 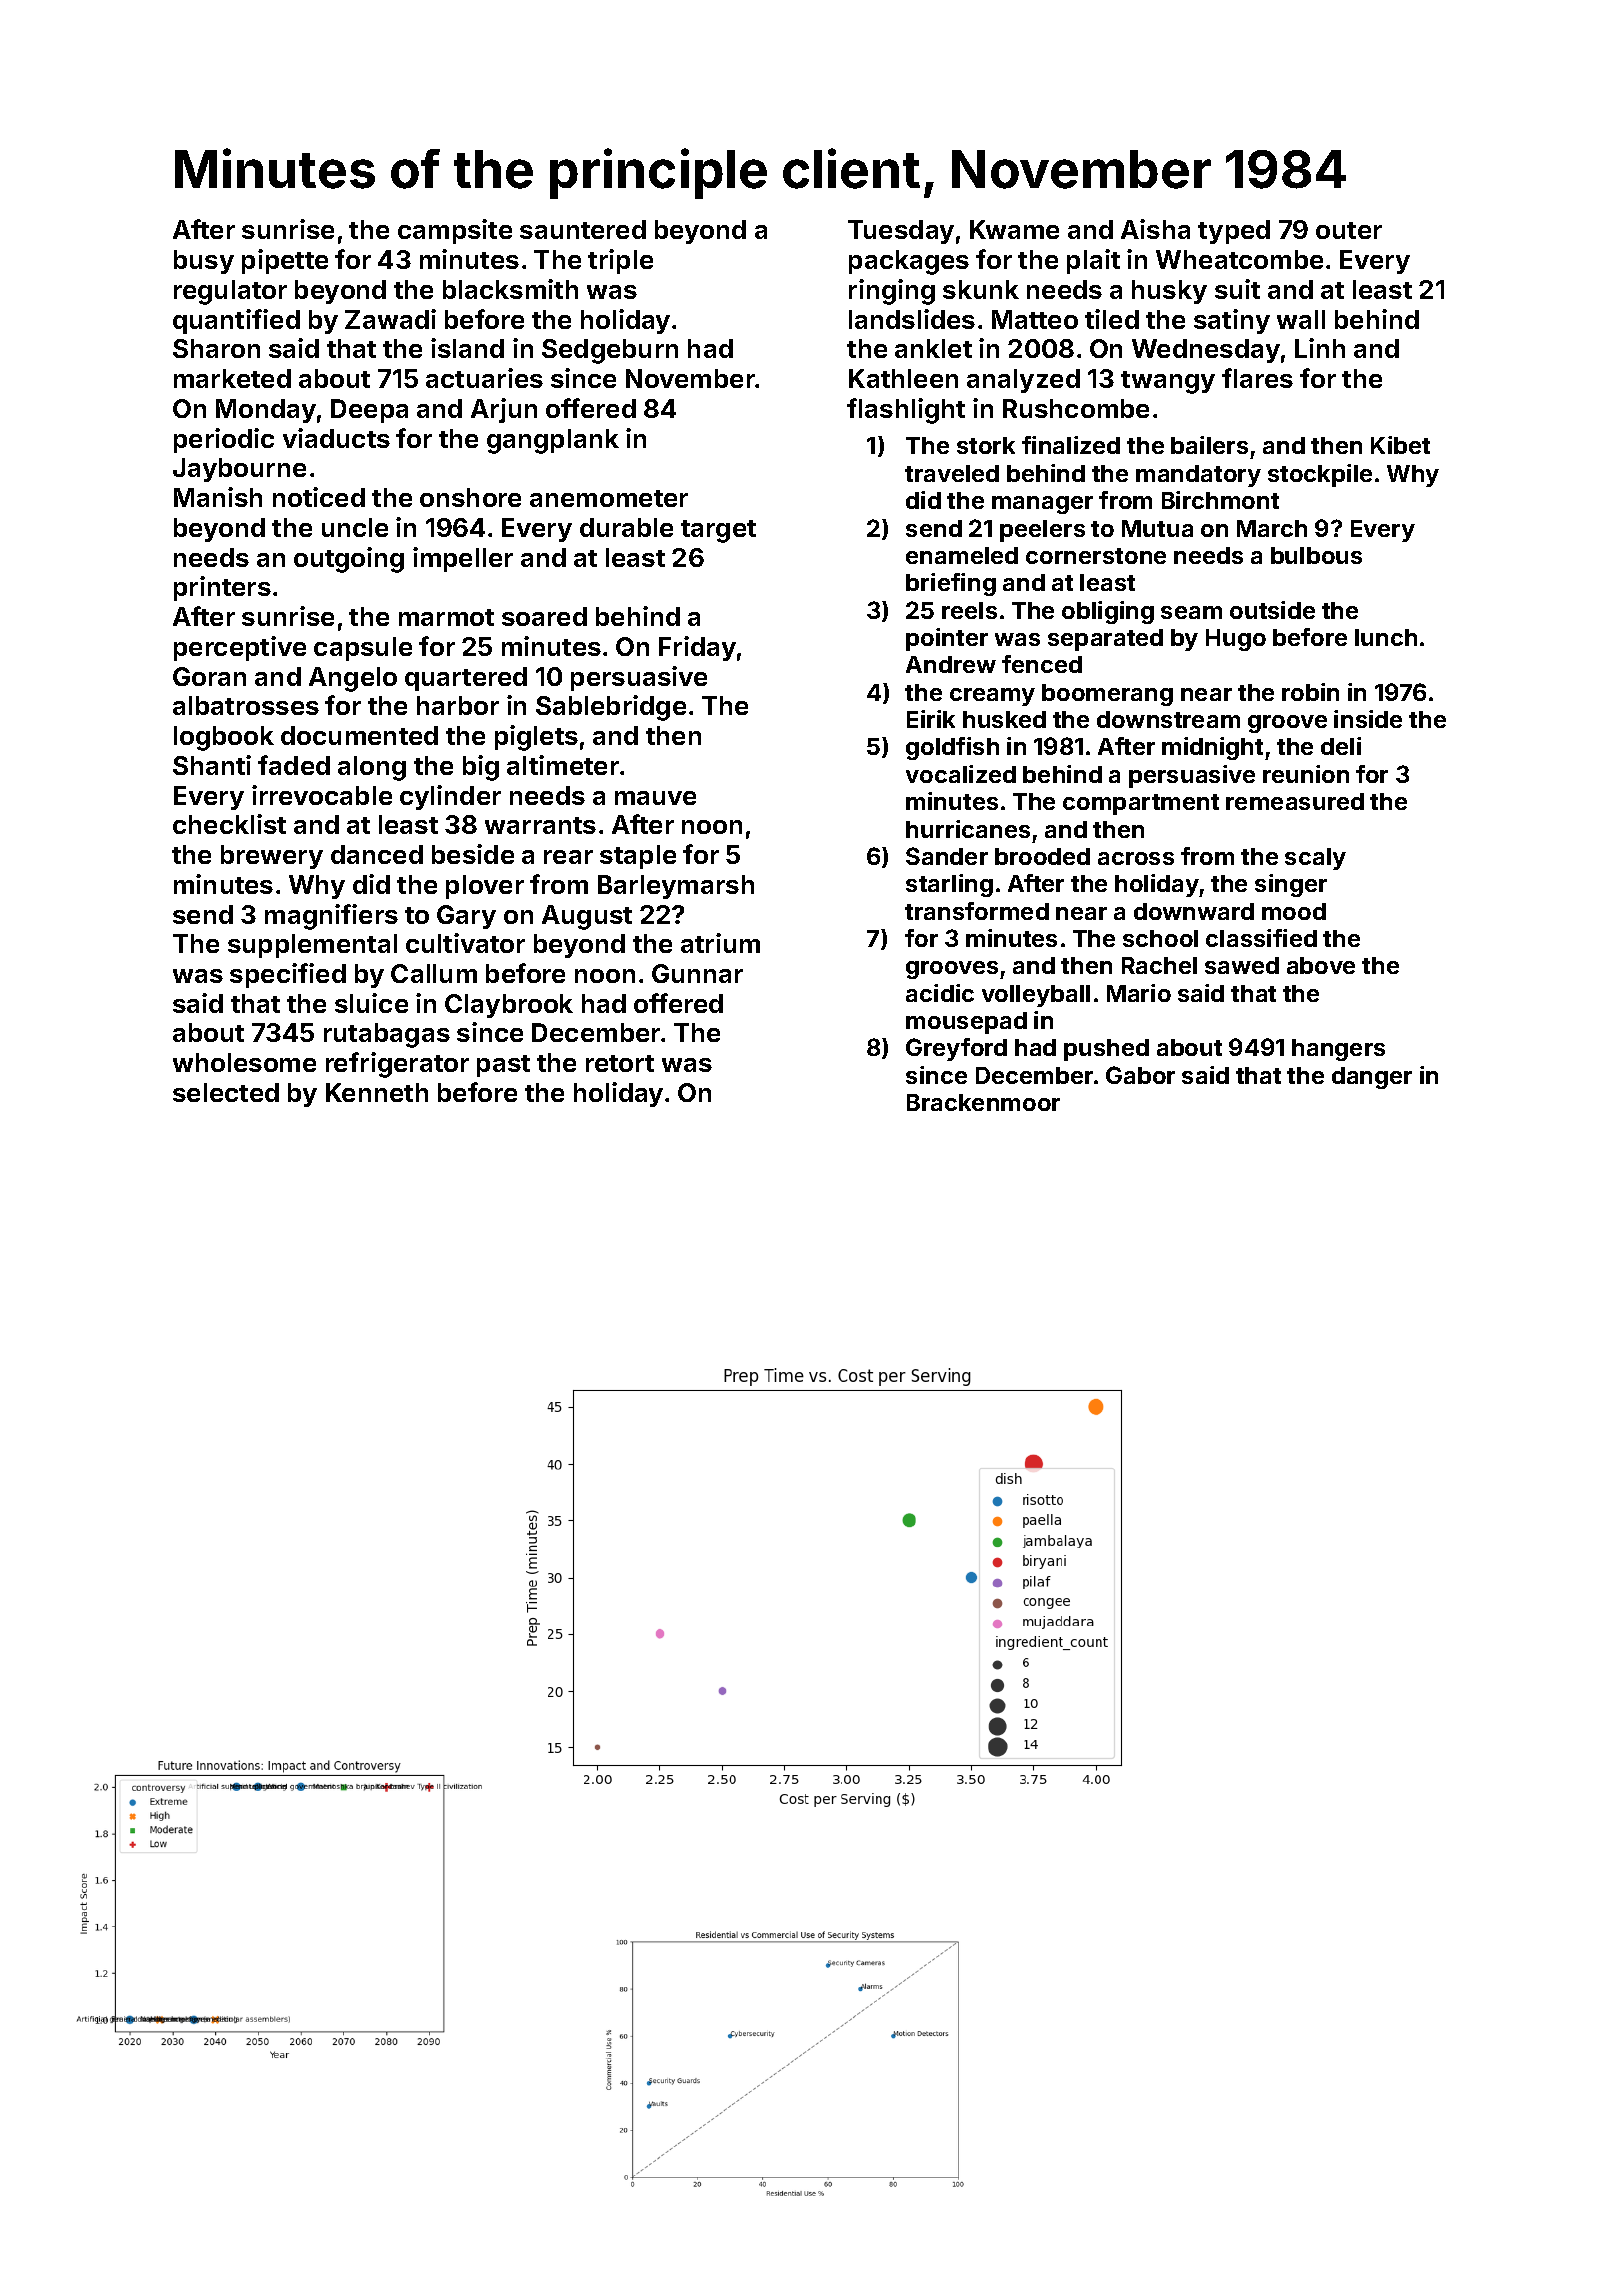 I want to click on printers, so click(x=222, y=588).
